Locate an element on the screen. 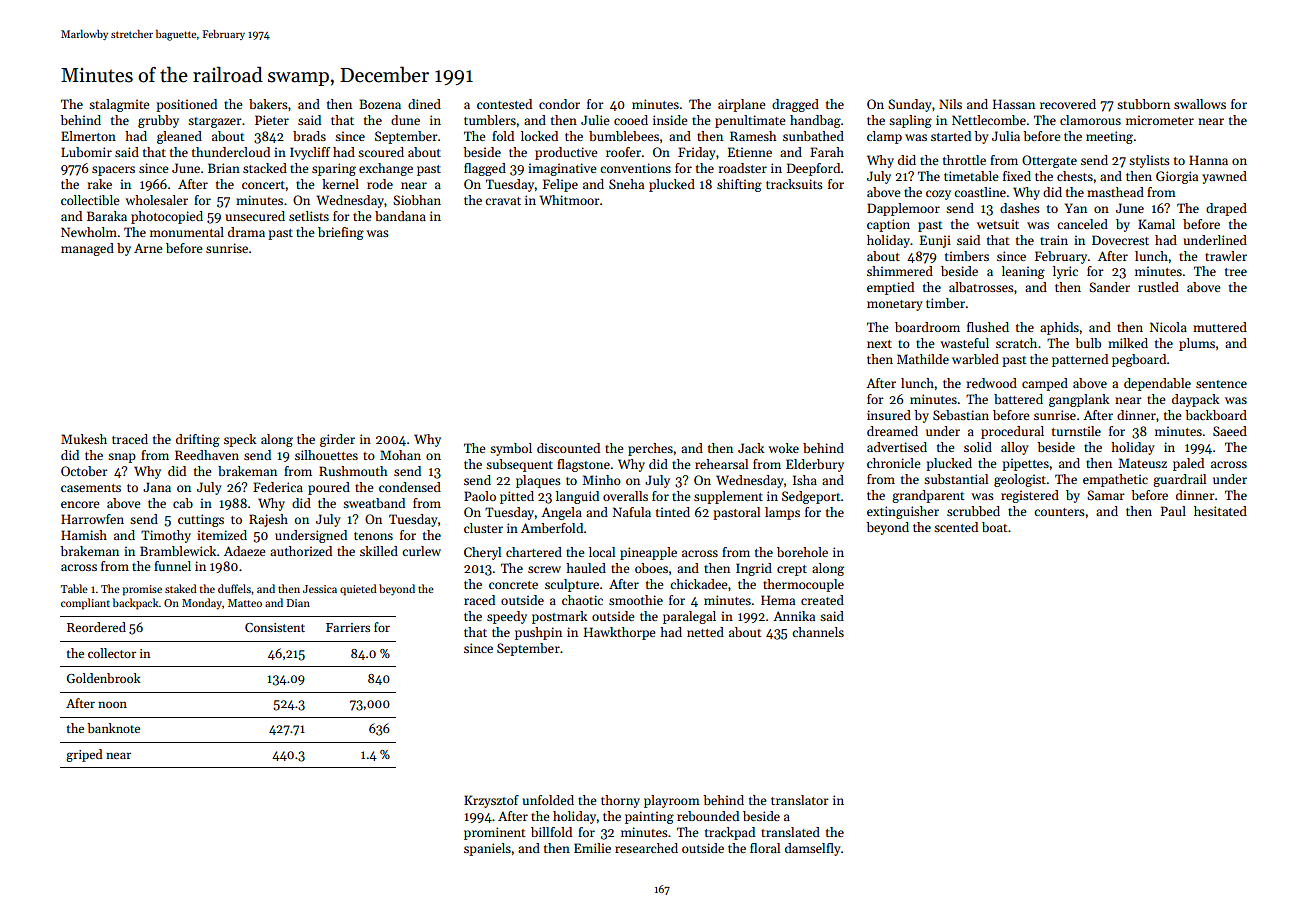 This screenshot has width=1308, height=924. griped is located at coordinates (84, 755).
